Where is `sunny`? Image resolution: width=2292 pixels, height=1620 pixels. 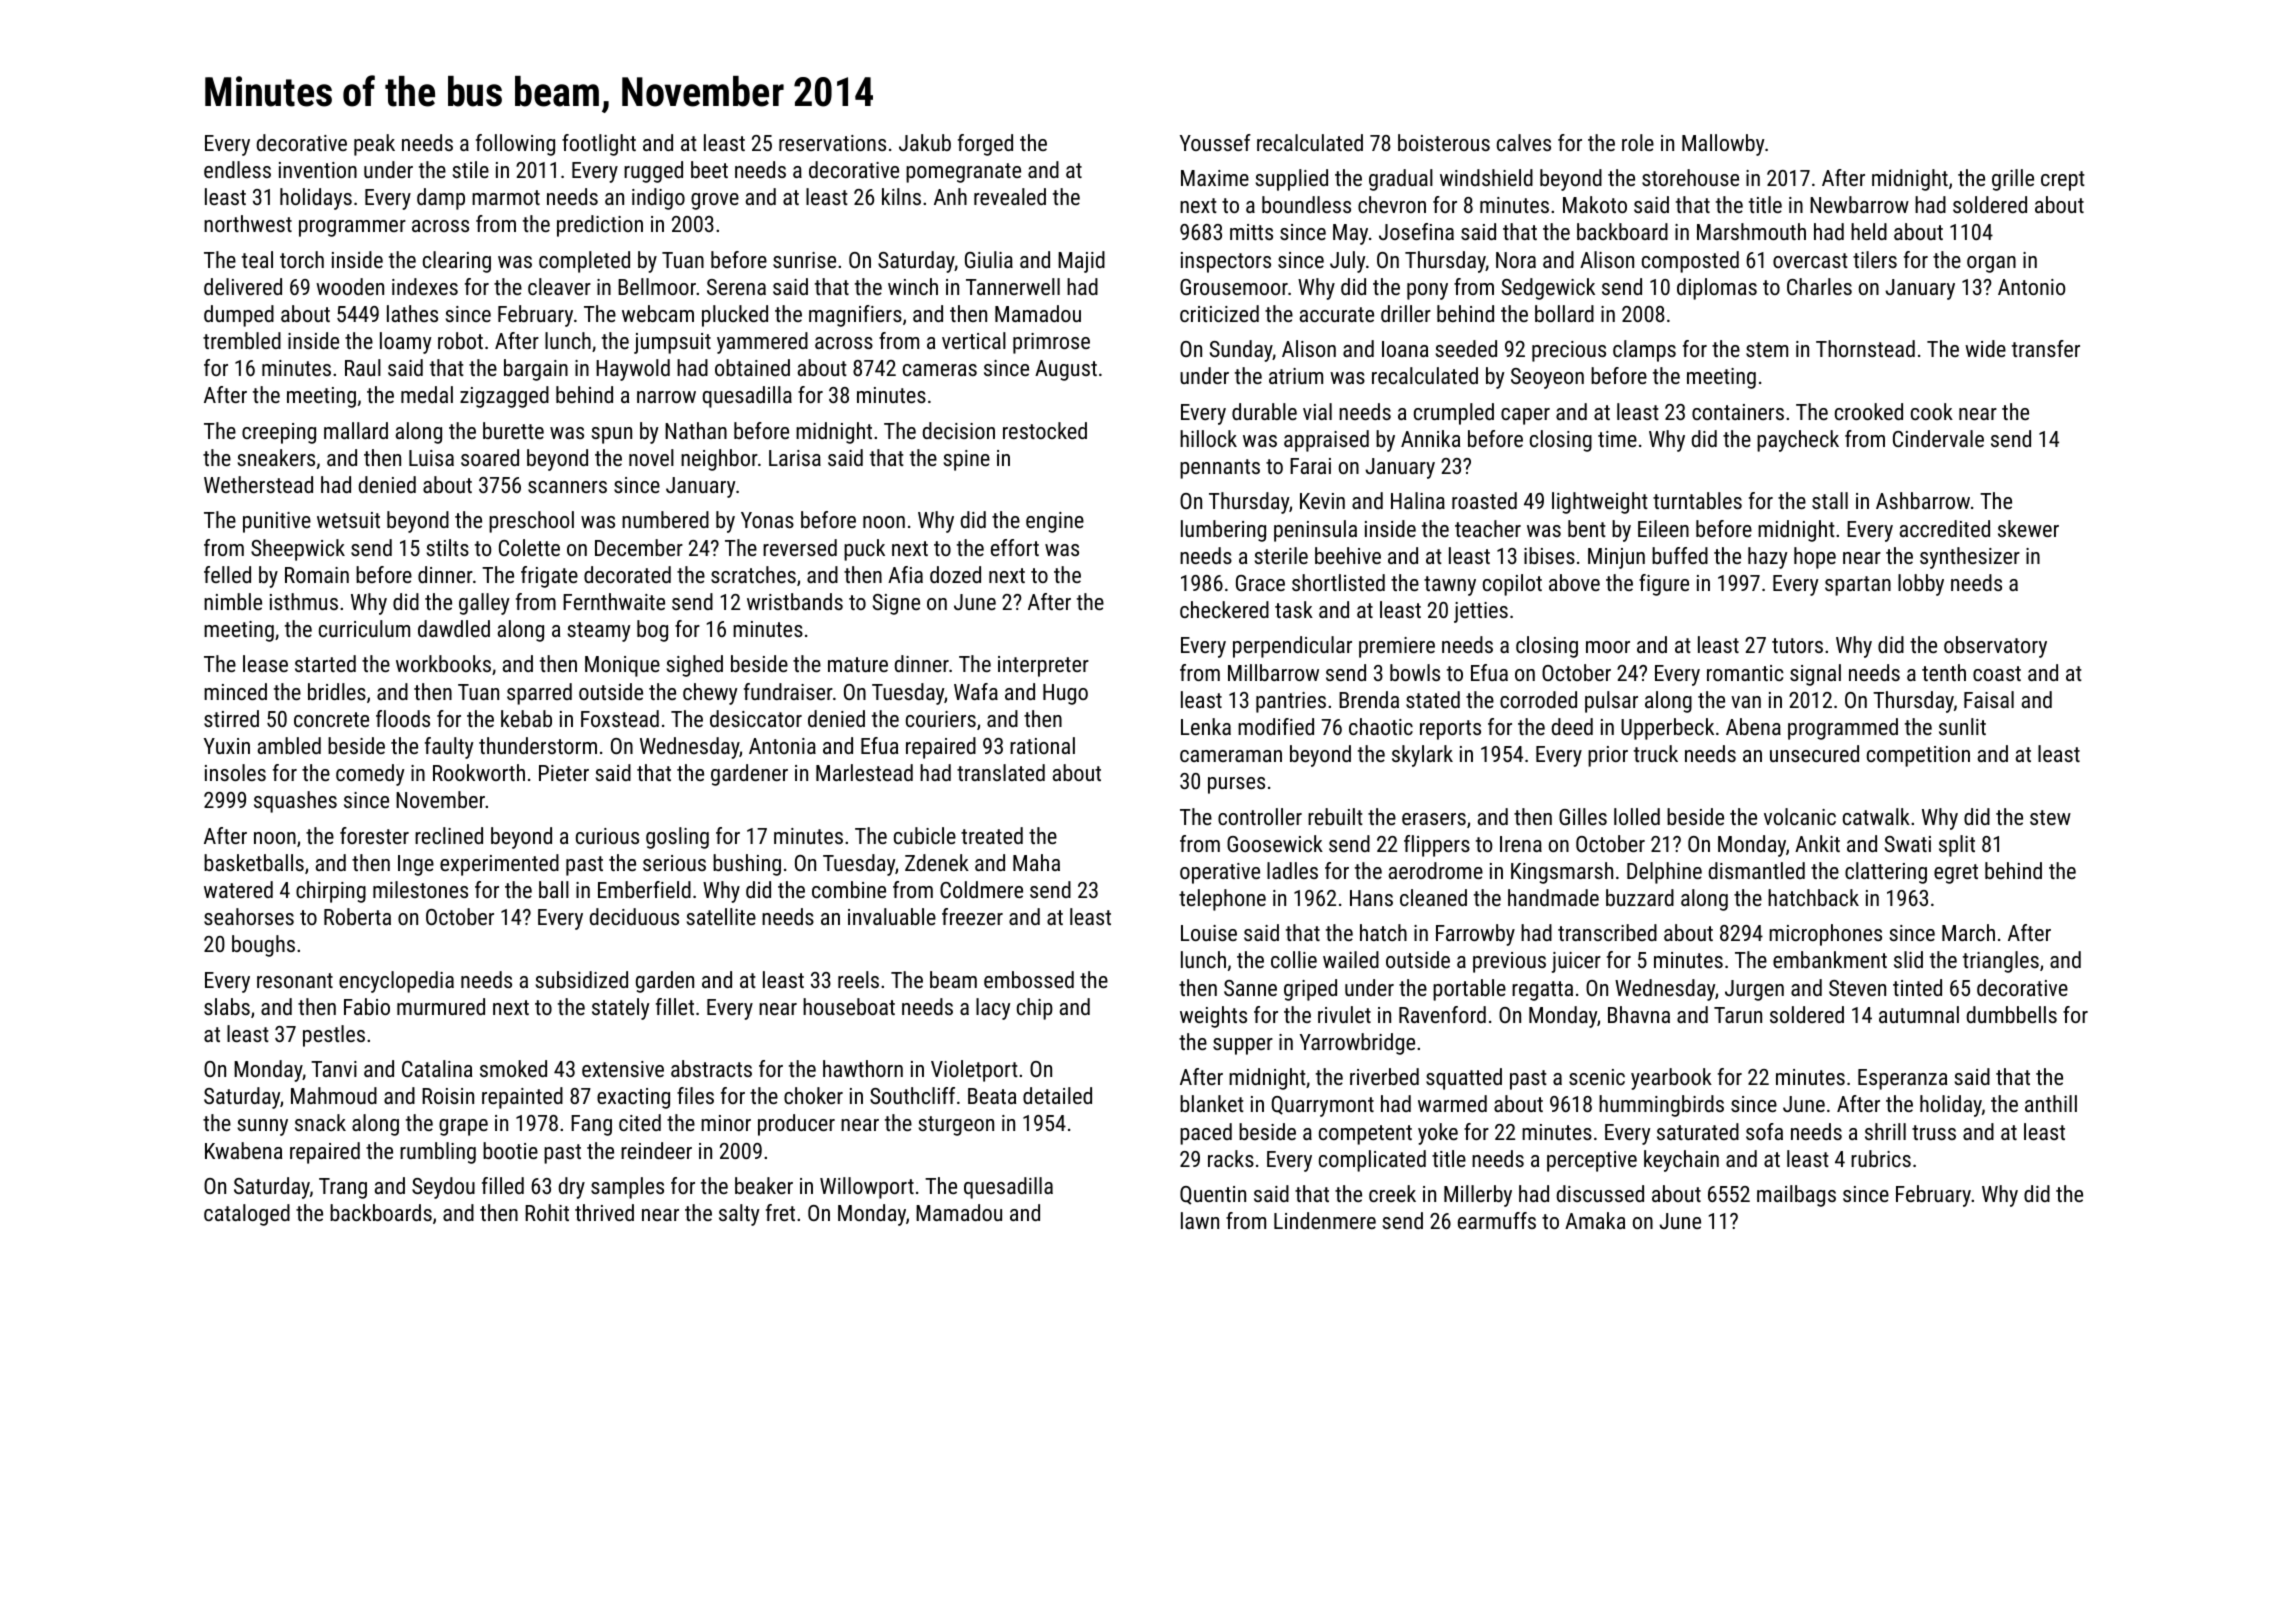 sunny is located at coordinates (263, 1127).
